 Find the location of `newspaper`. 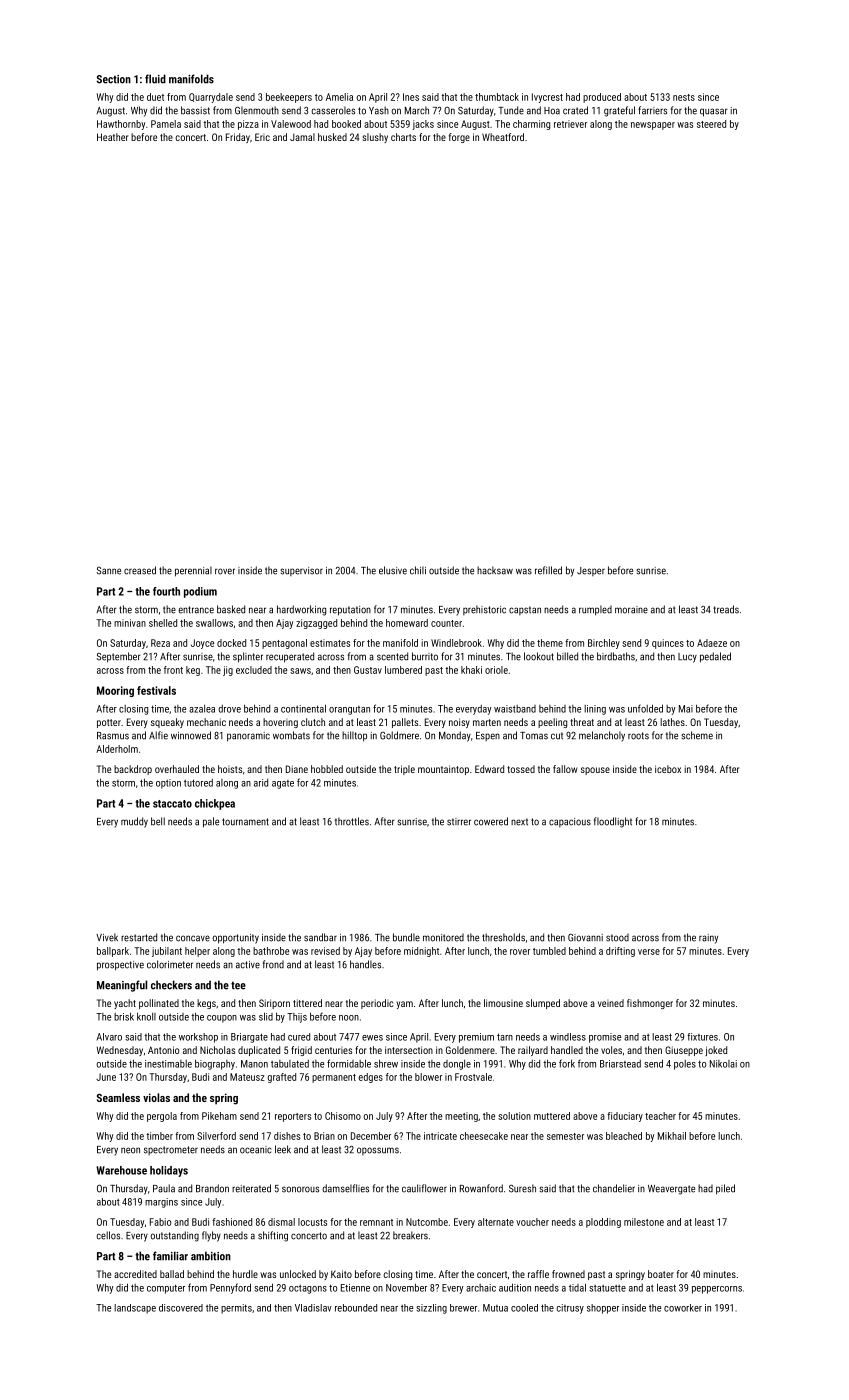

newspaper is located at coordinates (653, 126).
